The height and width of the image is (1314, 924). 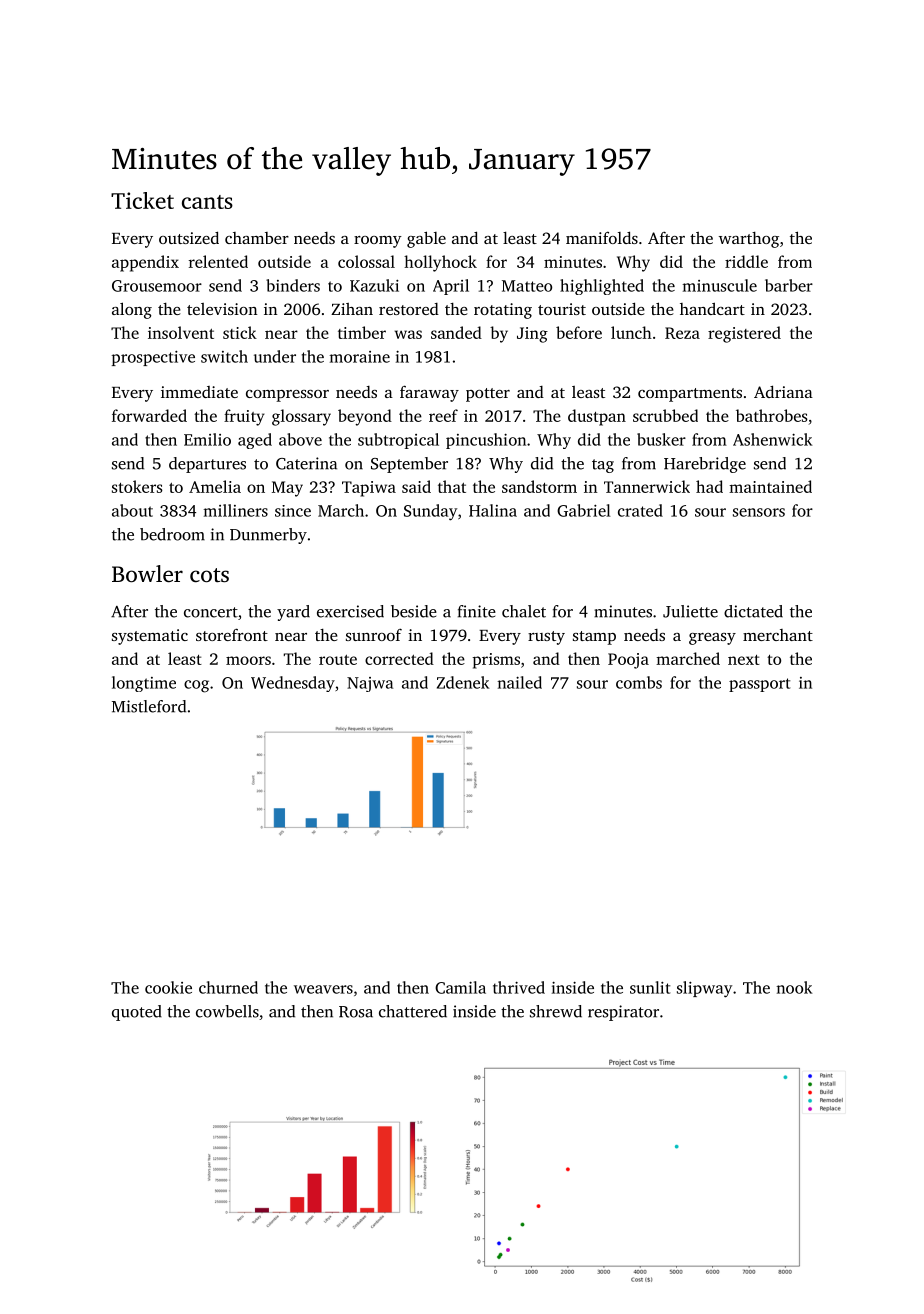 I want to click on exercised, so click(x=350, y=611).
